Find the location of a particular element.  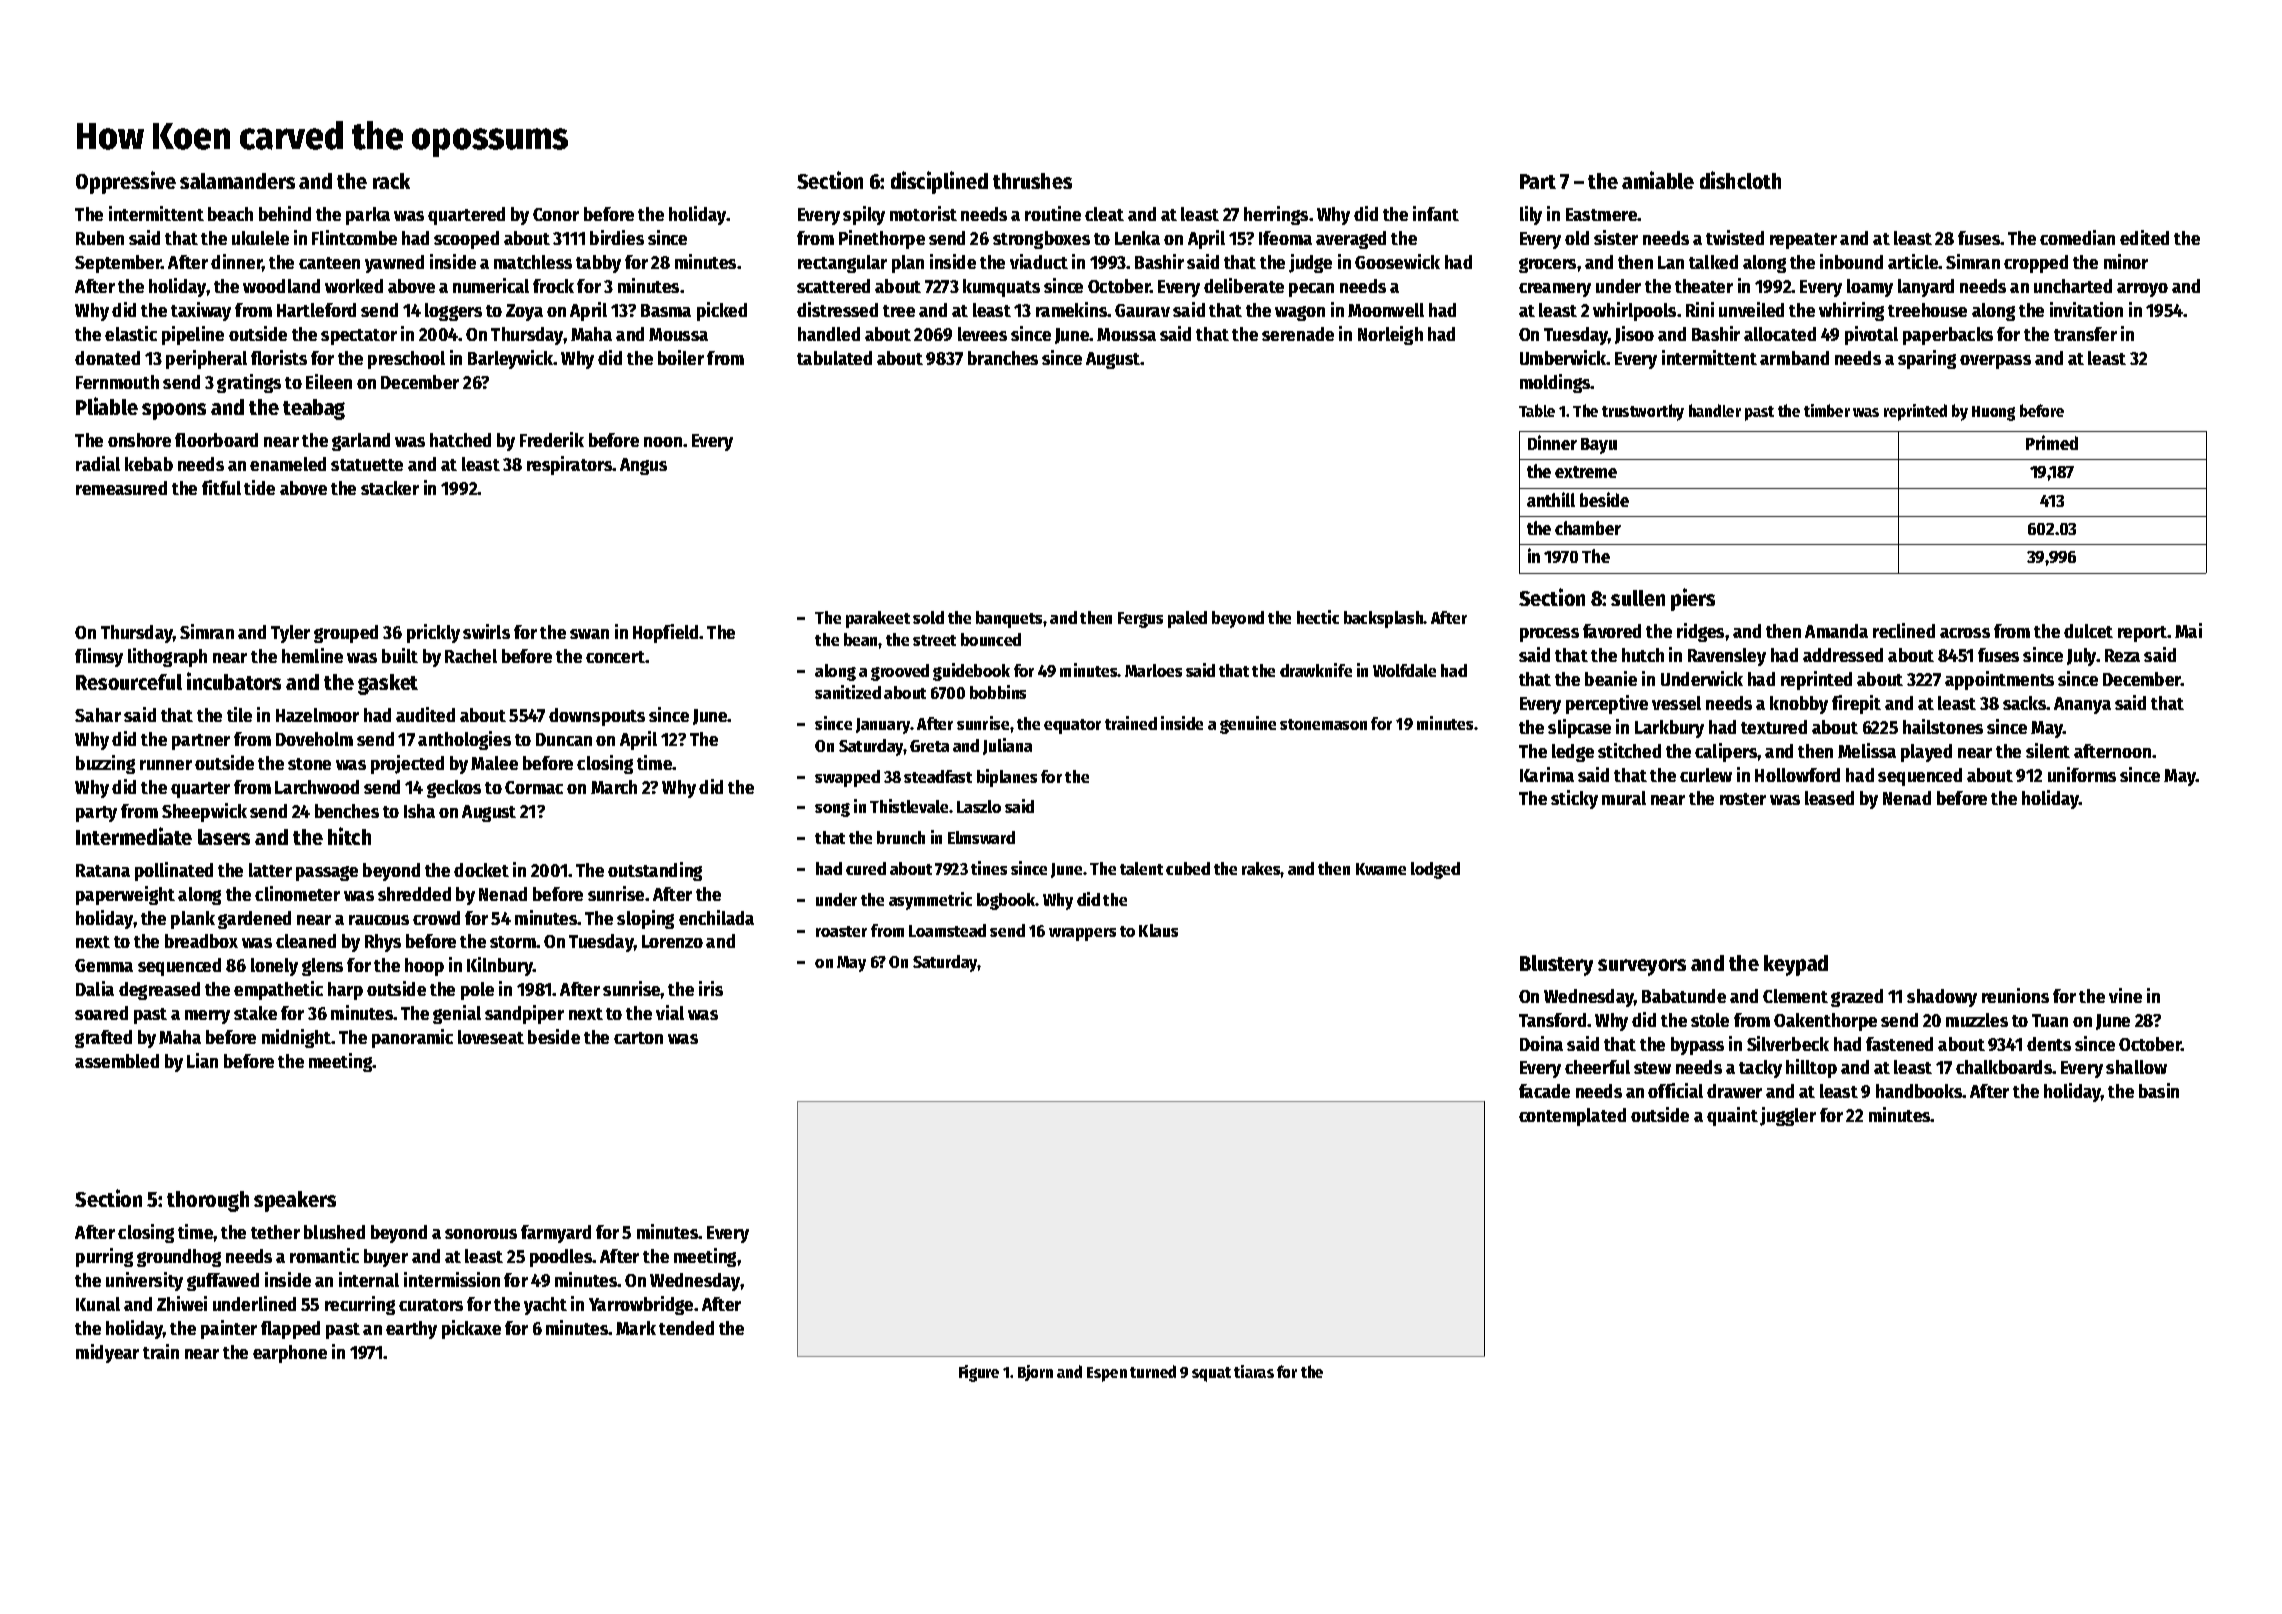

Gemma is located at coordinates (104, 965).
